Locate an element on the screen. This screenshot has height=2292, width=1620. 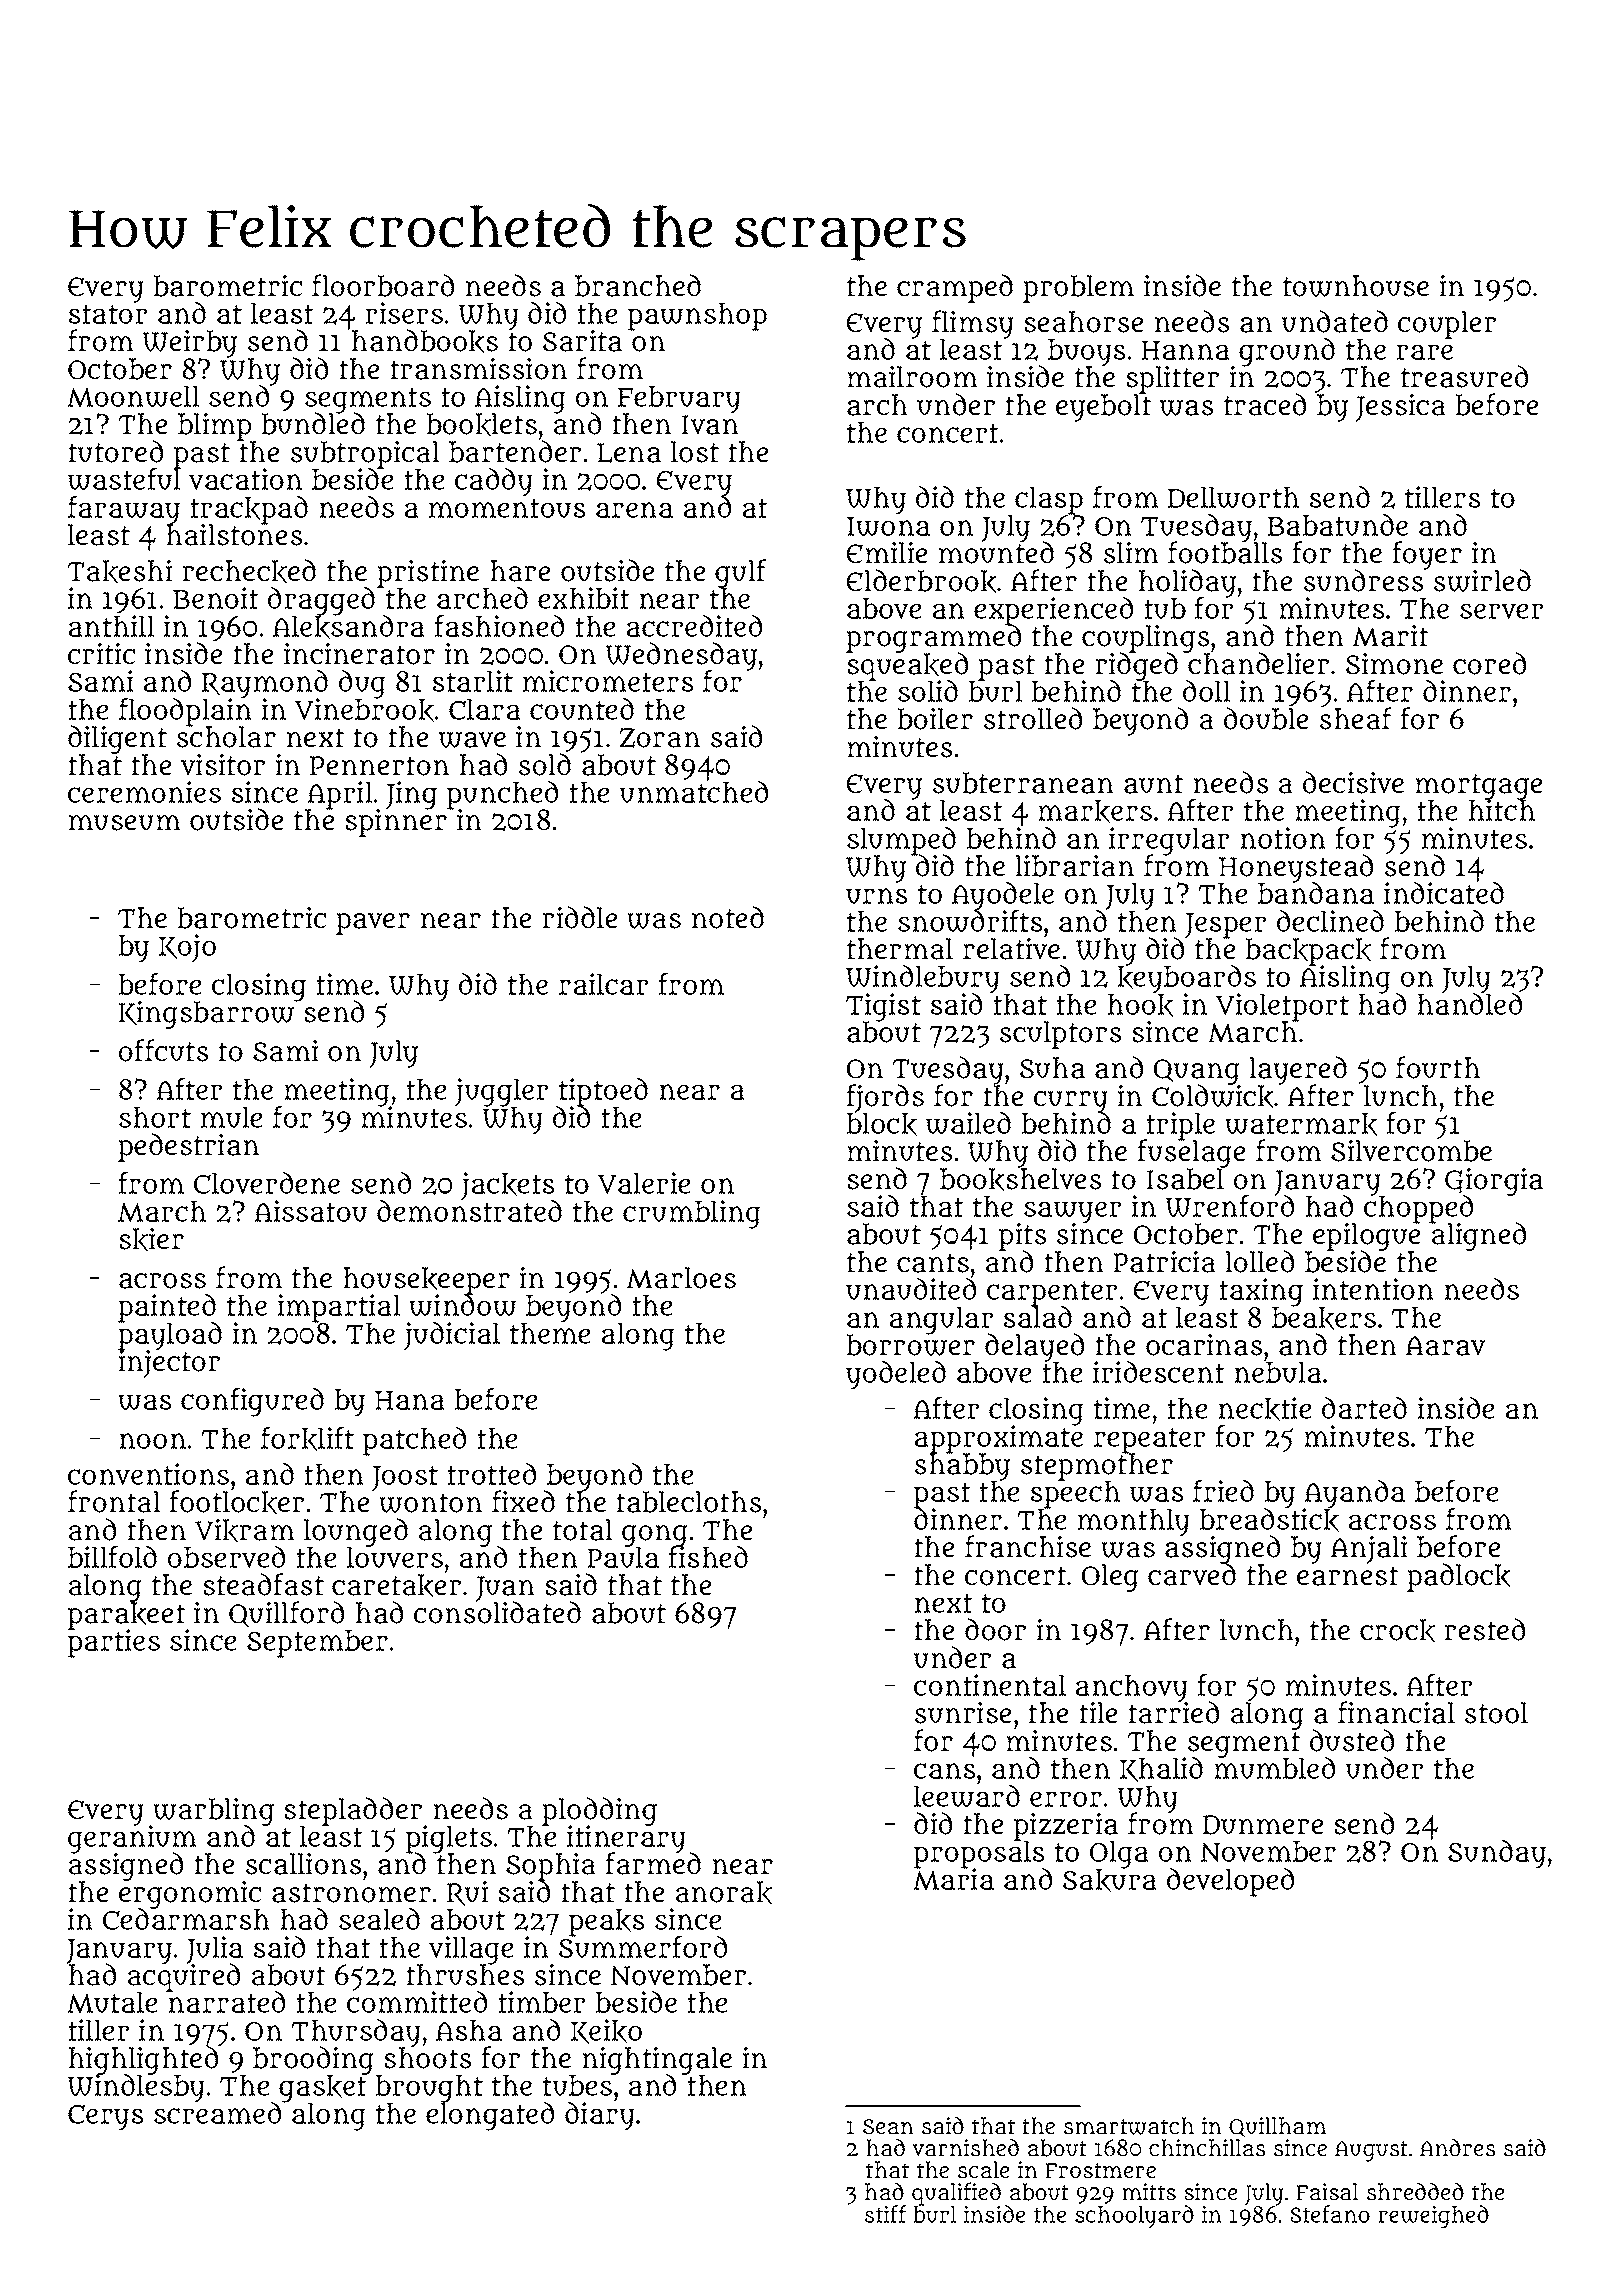
nebula is located at coordinates (1278, 1372).
